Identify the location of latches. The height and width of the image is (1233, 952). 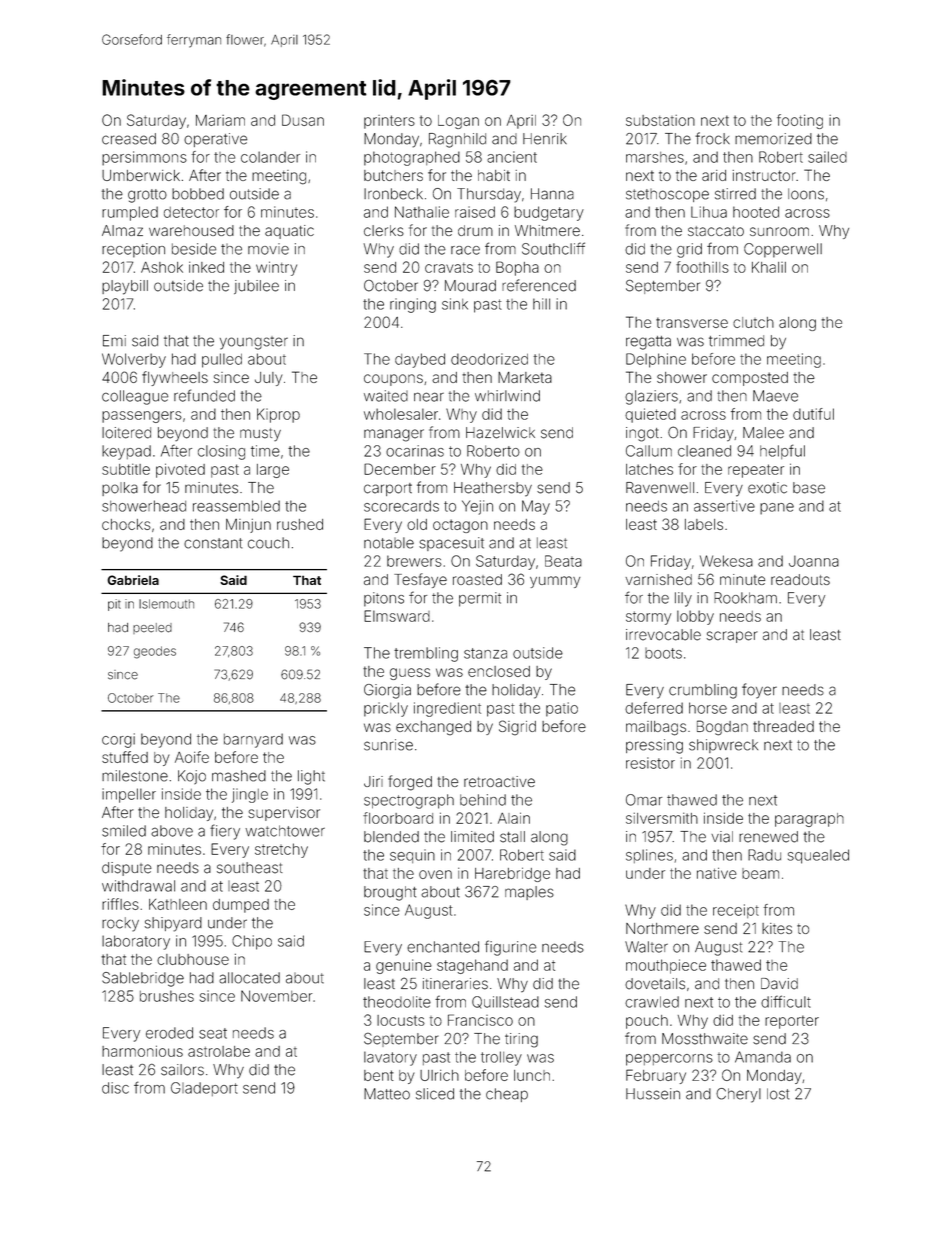
(649, 469).
